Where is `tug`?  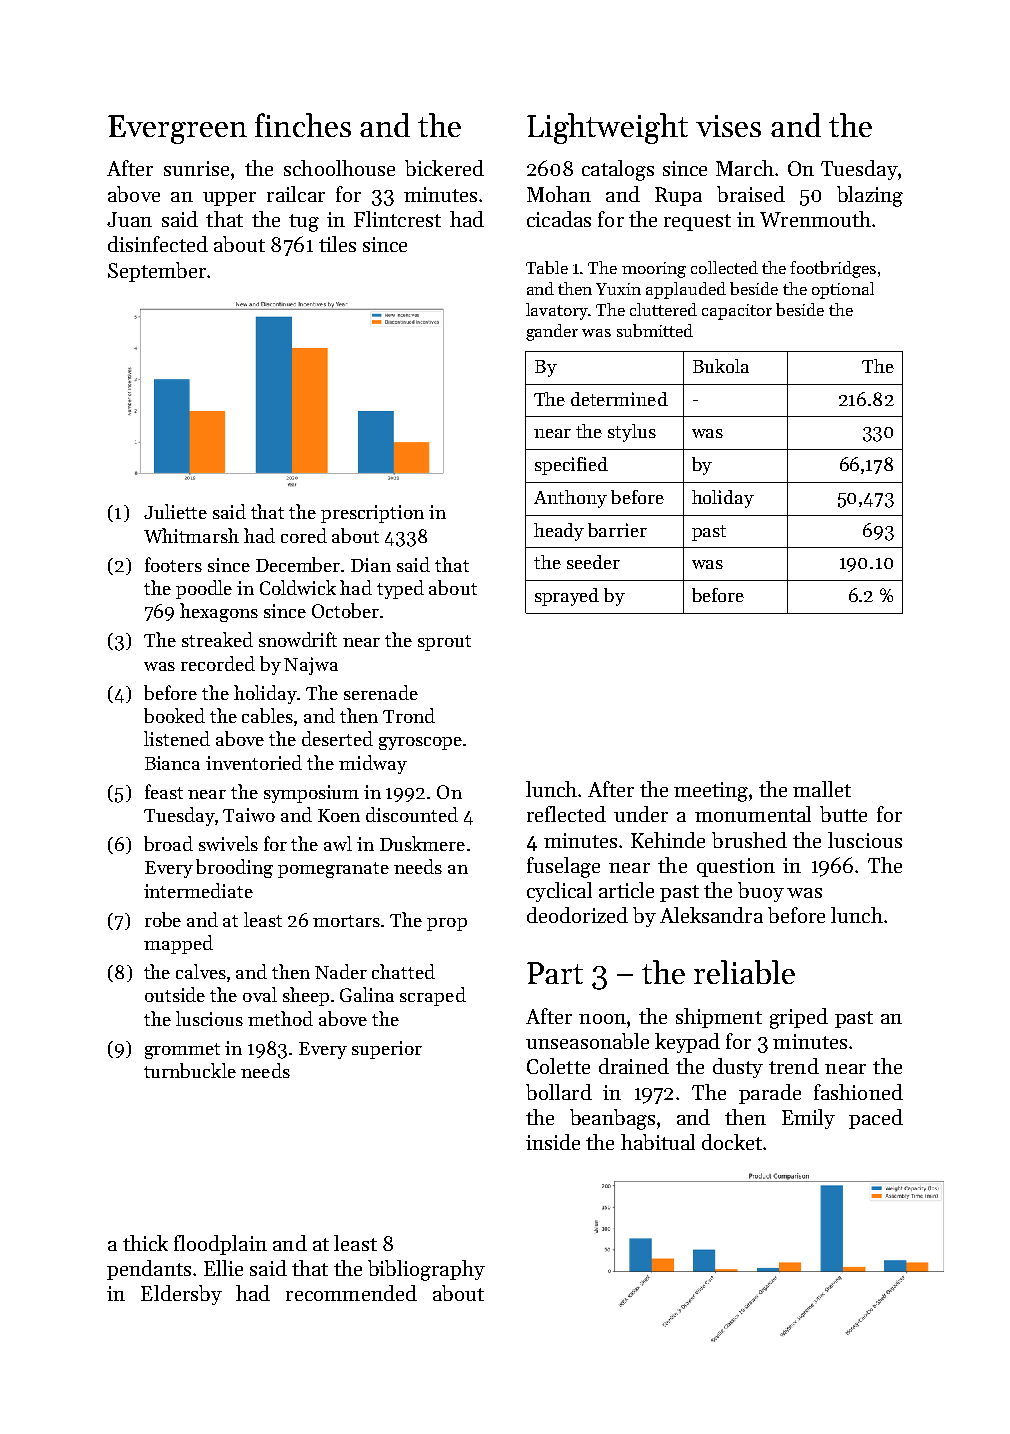
tug is located at coordinates (304, 223).
